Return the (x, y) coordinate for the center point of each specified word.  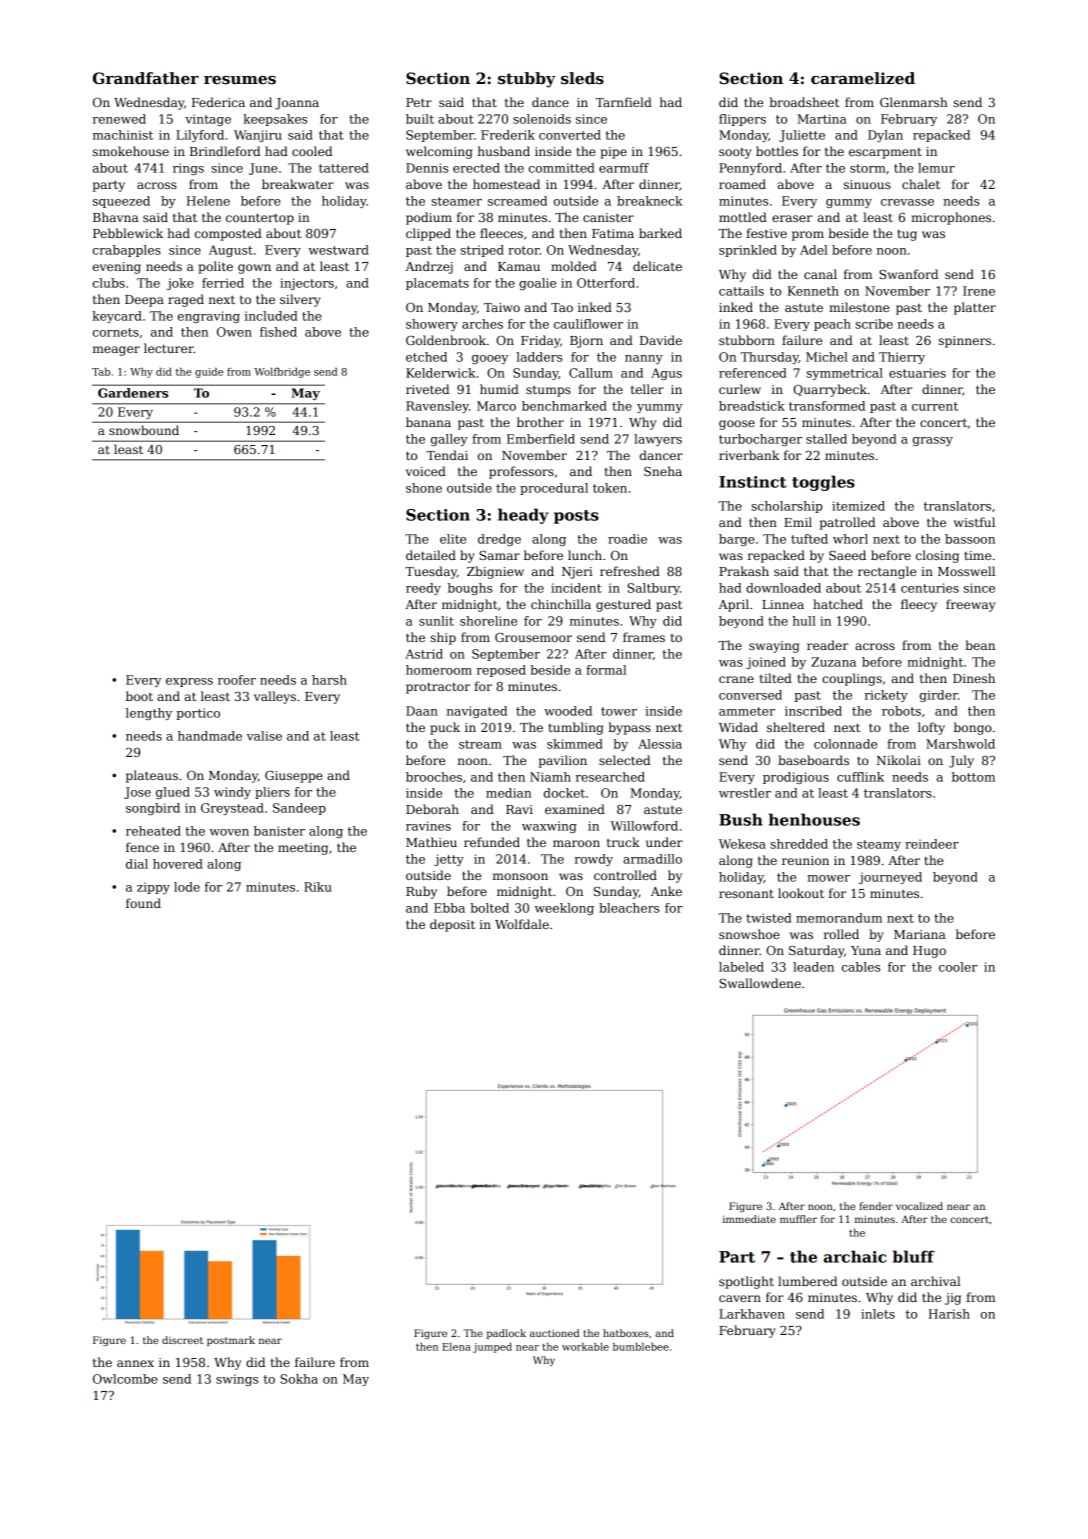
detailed (431, 555)
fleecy (919, 605)
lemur (936, 168)
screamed (517, 201)
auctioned (554, 1333)
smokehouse (131, 151)
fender (876, 1206)
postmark (231, 1341)
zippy (153, 888)
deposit (452, 925)
